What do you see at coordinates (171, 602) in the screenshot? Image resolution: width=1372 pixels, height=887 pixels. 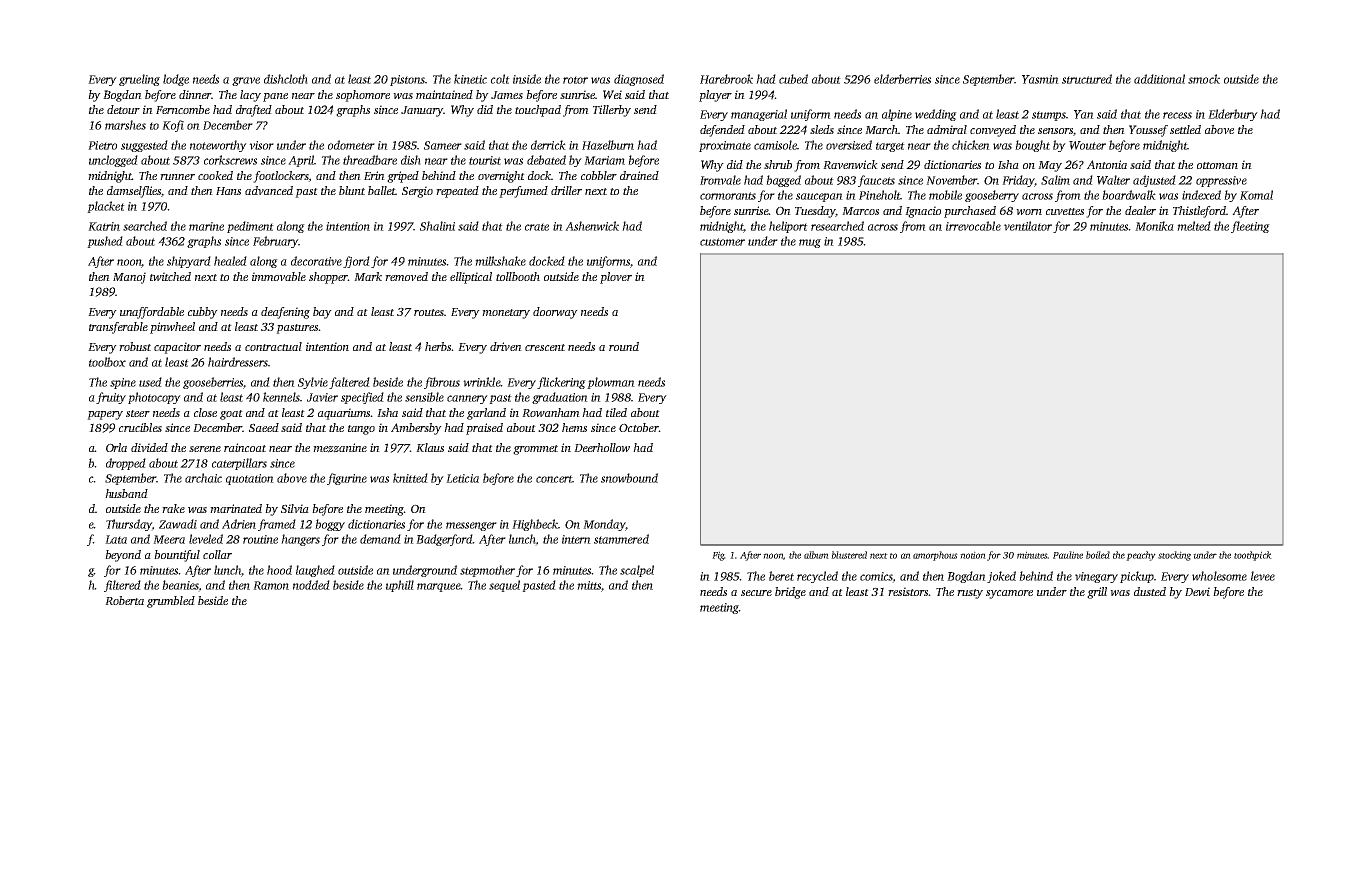 I see `grumbled` at bounding box center [171, 602].
